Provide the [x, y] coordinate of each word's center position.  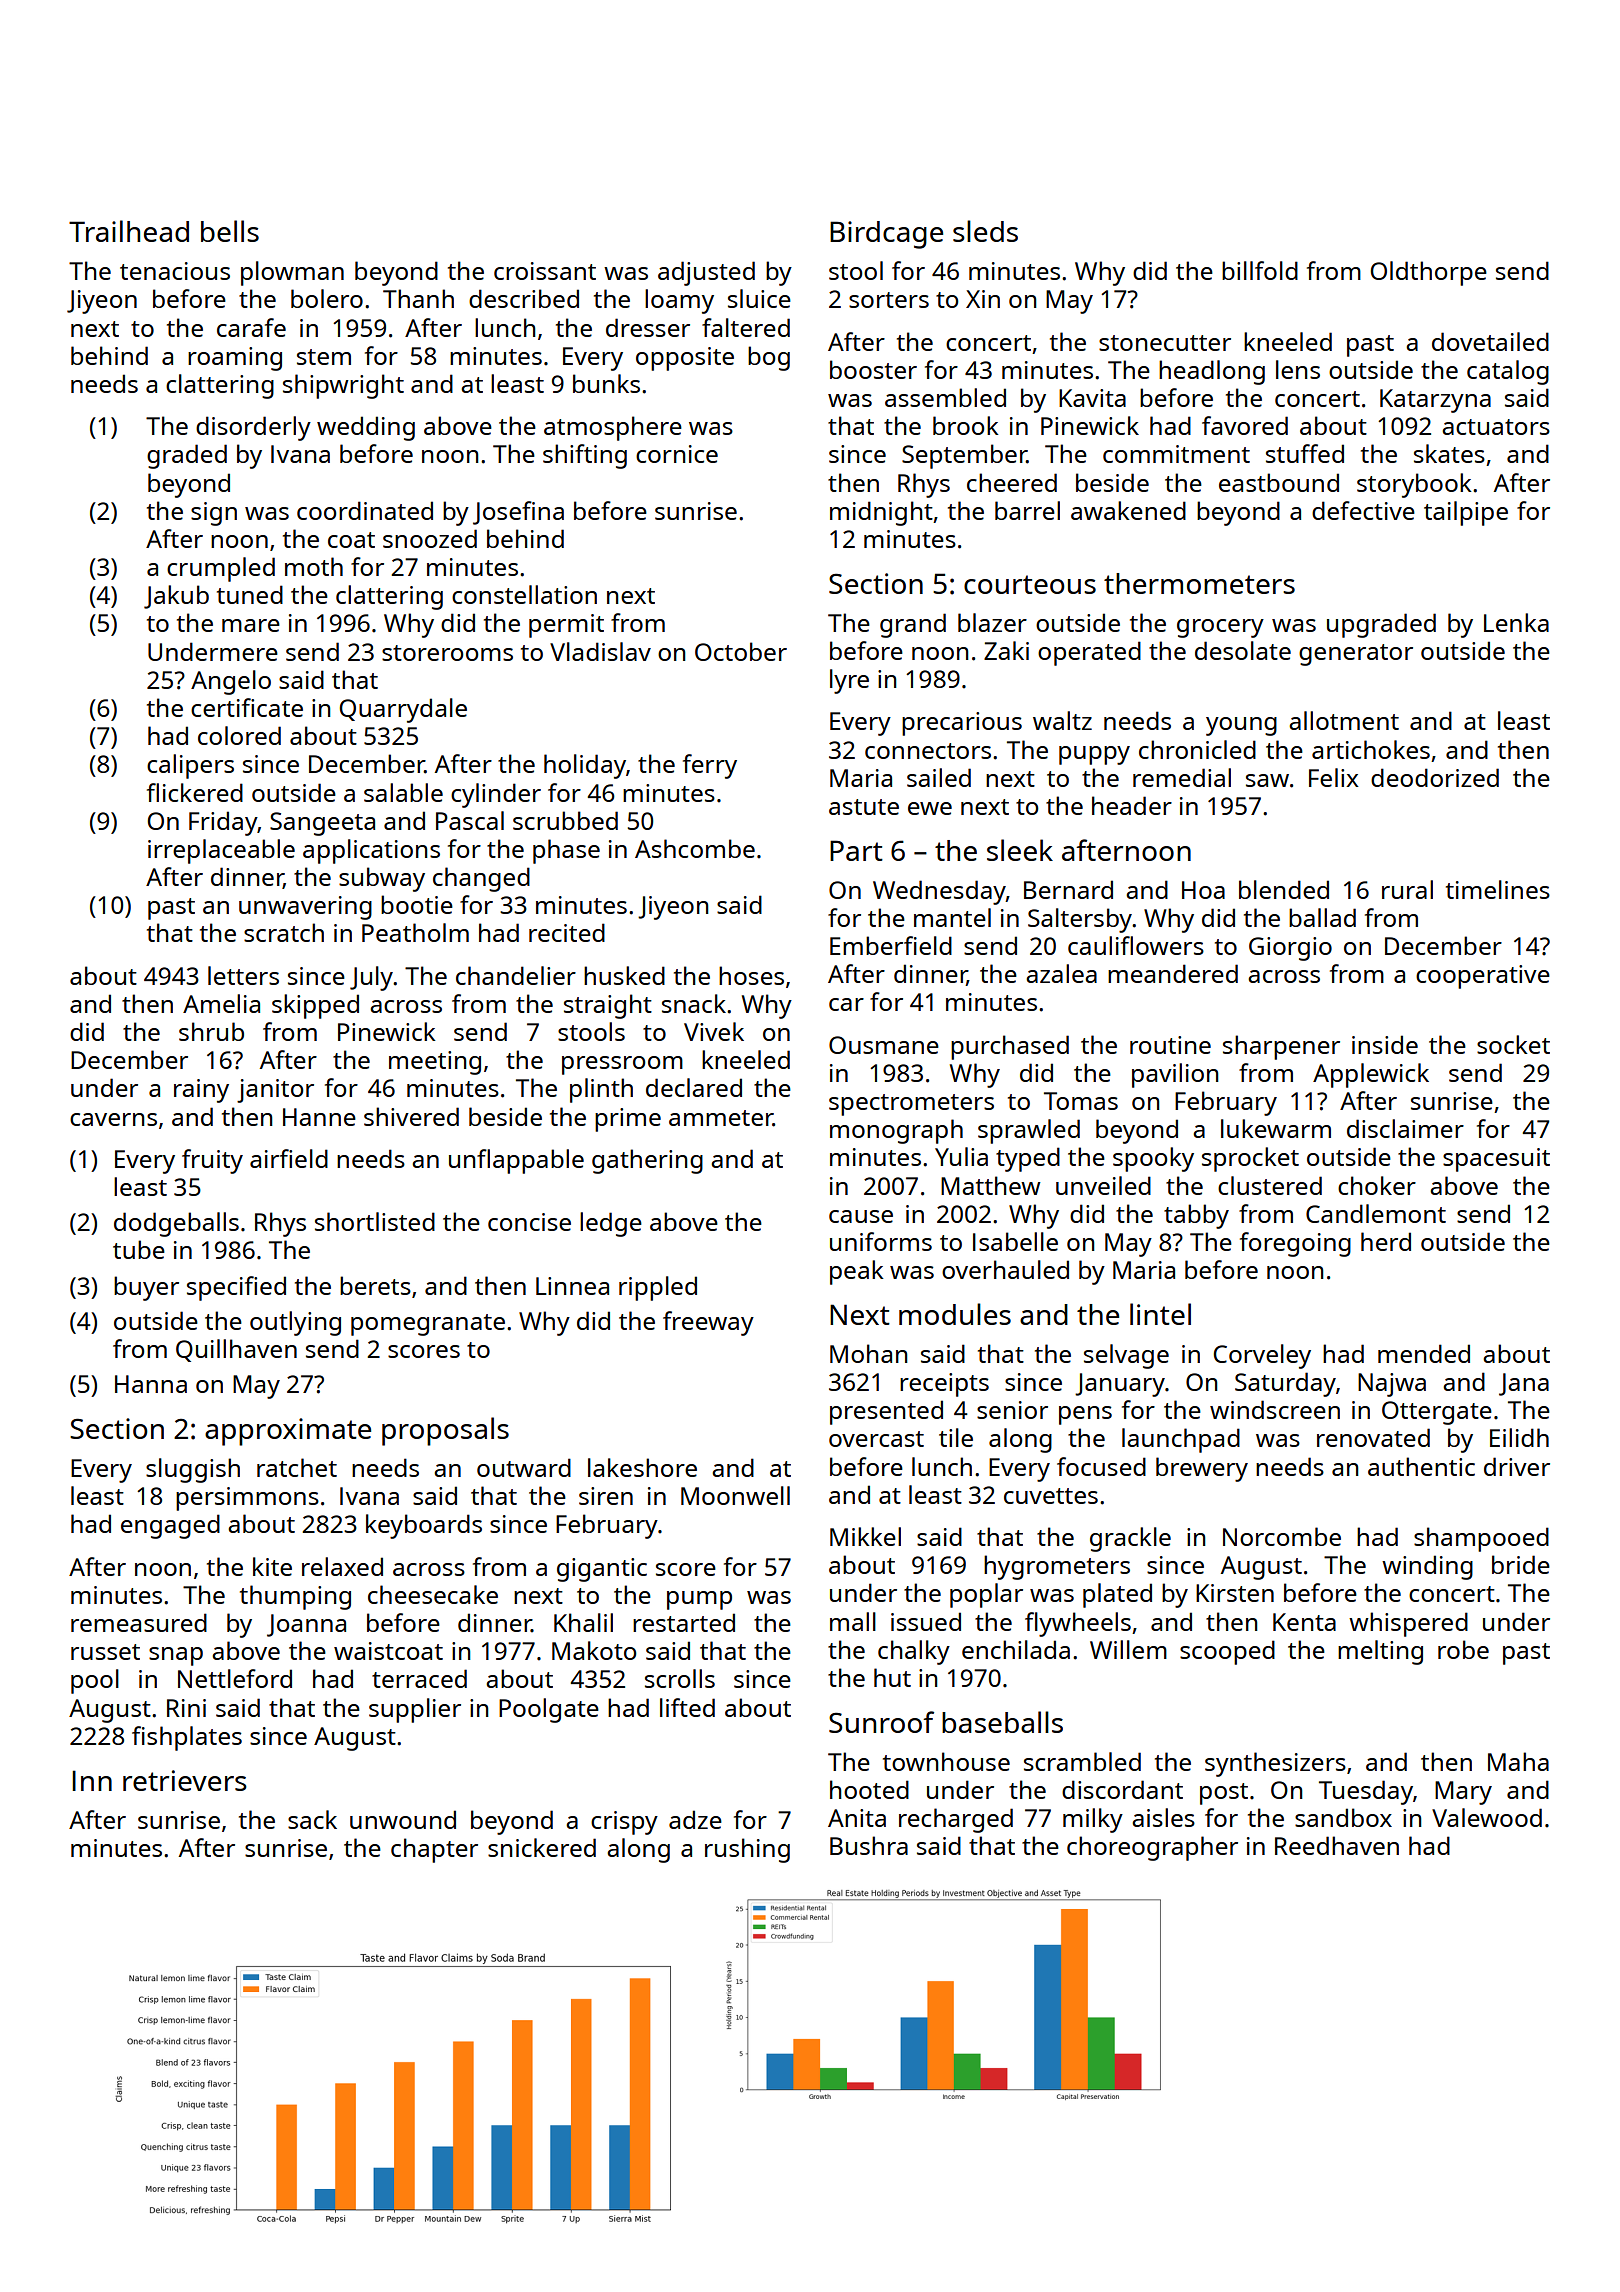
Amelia [221, 1003]
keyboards [424, 1526]
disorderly [253, 428]
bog [769, 358]
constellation [524, 594]
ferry [710, 766]
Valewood [1487, 1817]
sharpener [1281, 1047]
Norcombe [1282, 1536]
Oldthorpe [1429, 273]
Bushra [869, 1845]
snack [694, 1003]
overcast [876, 1439]
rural [1407, 889]
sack [312, 1819]
